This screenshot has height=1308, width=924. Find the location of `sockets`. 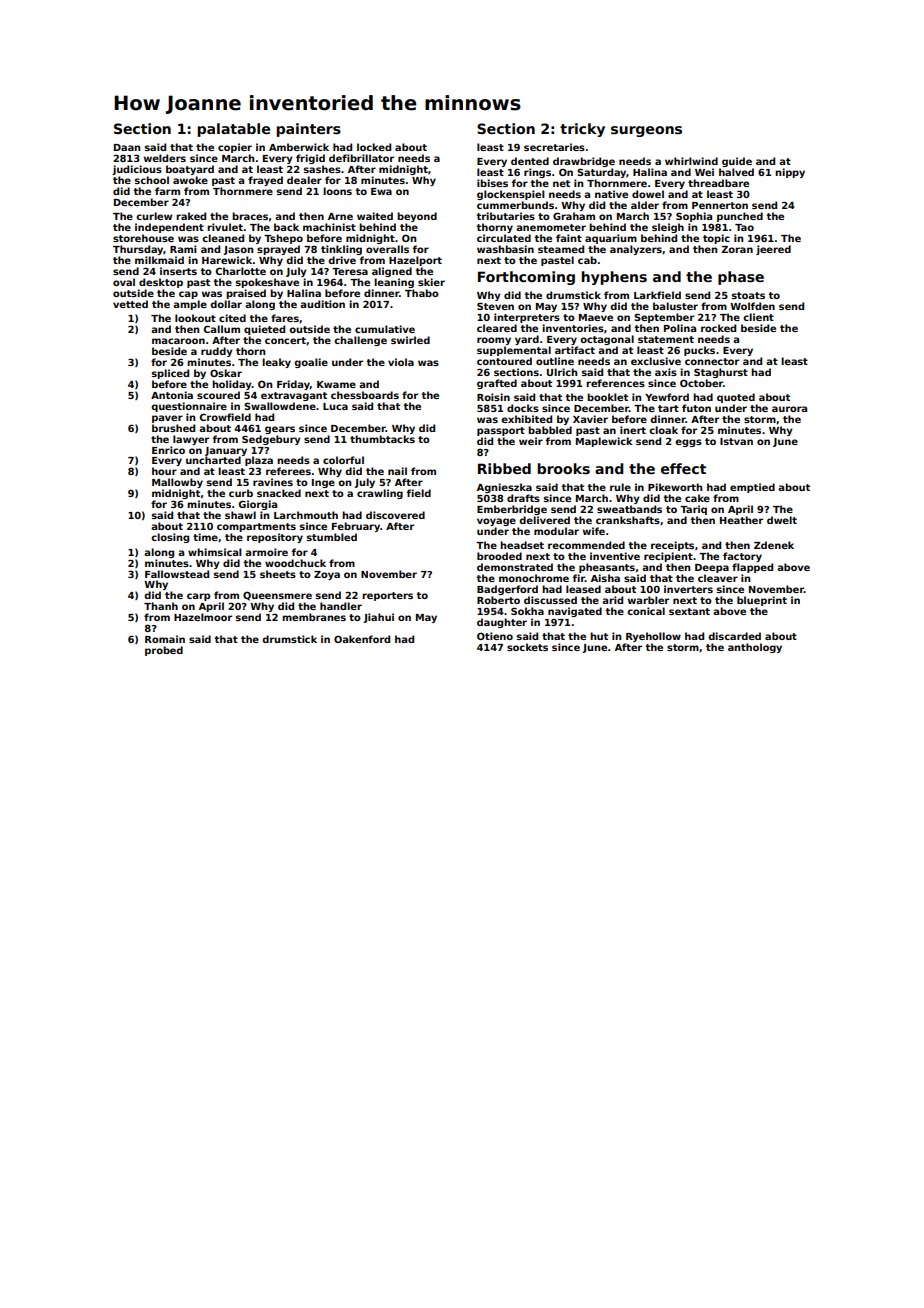

sockets is located at coordinates (527, 647).
